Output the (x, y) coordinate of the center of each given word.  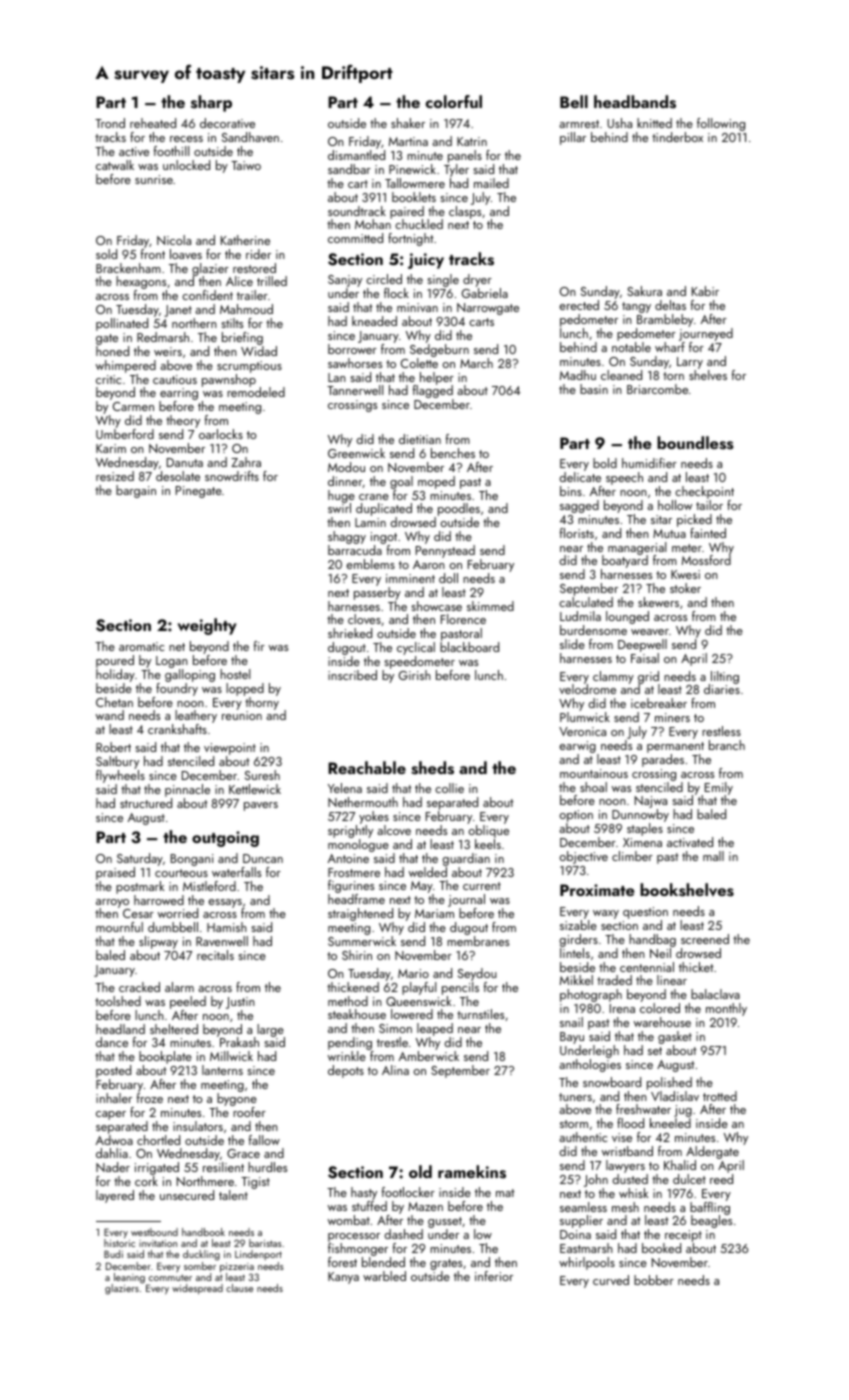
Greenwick (356, 453)
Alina (395, 1070)
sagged (579, 506)
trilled (272, 281)
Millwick (231, 1056)
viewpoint (230, 749)
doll (448, 578)
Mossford (706, 560)
